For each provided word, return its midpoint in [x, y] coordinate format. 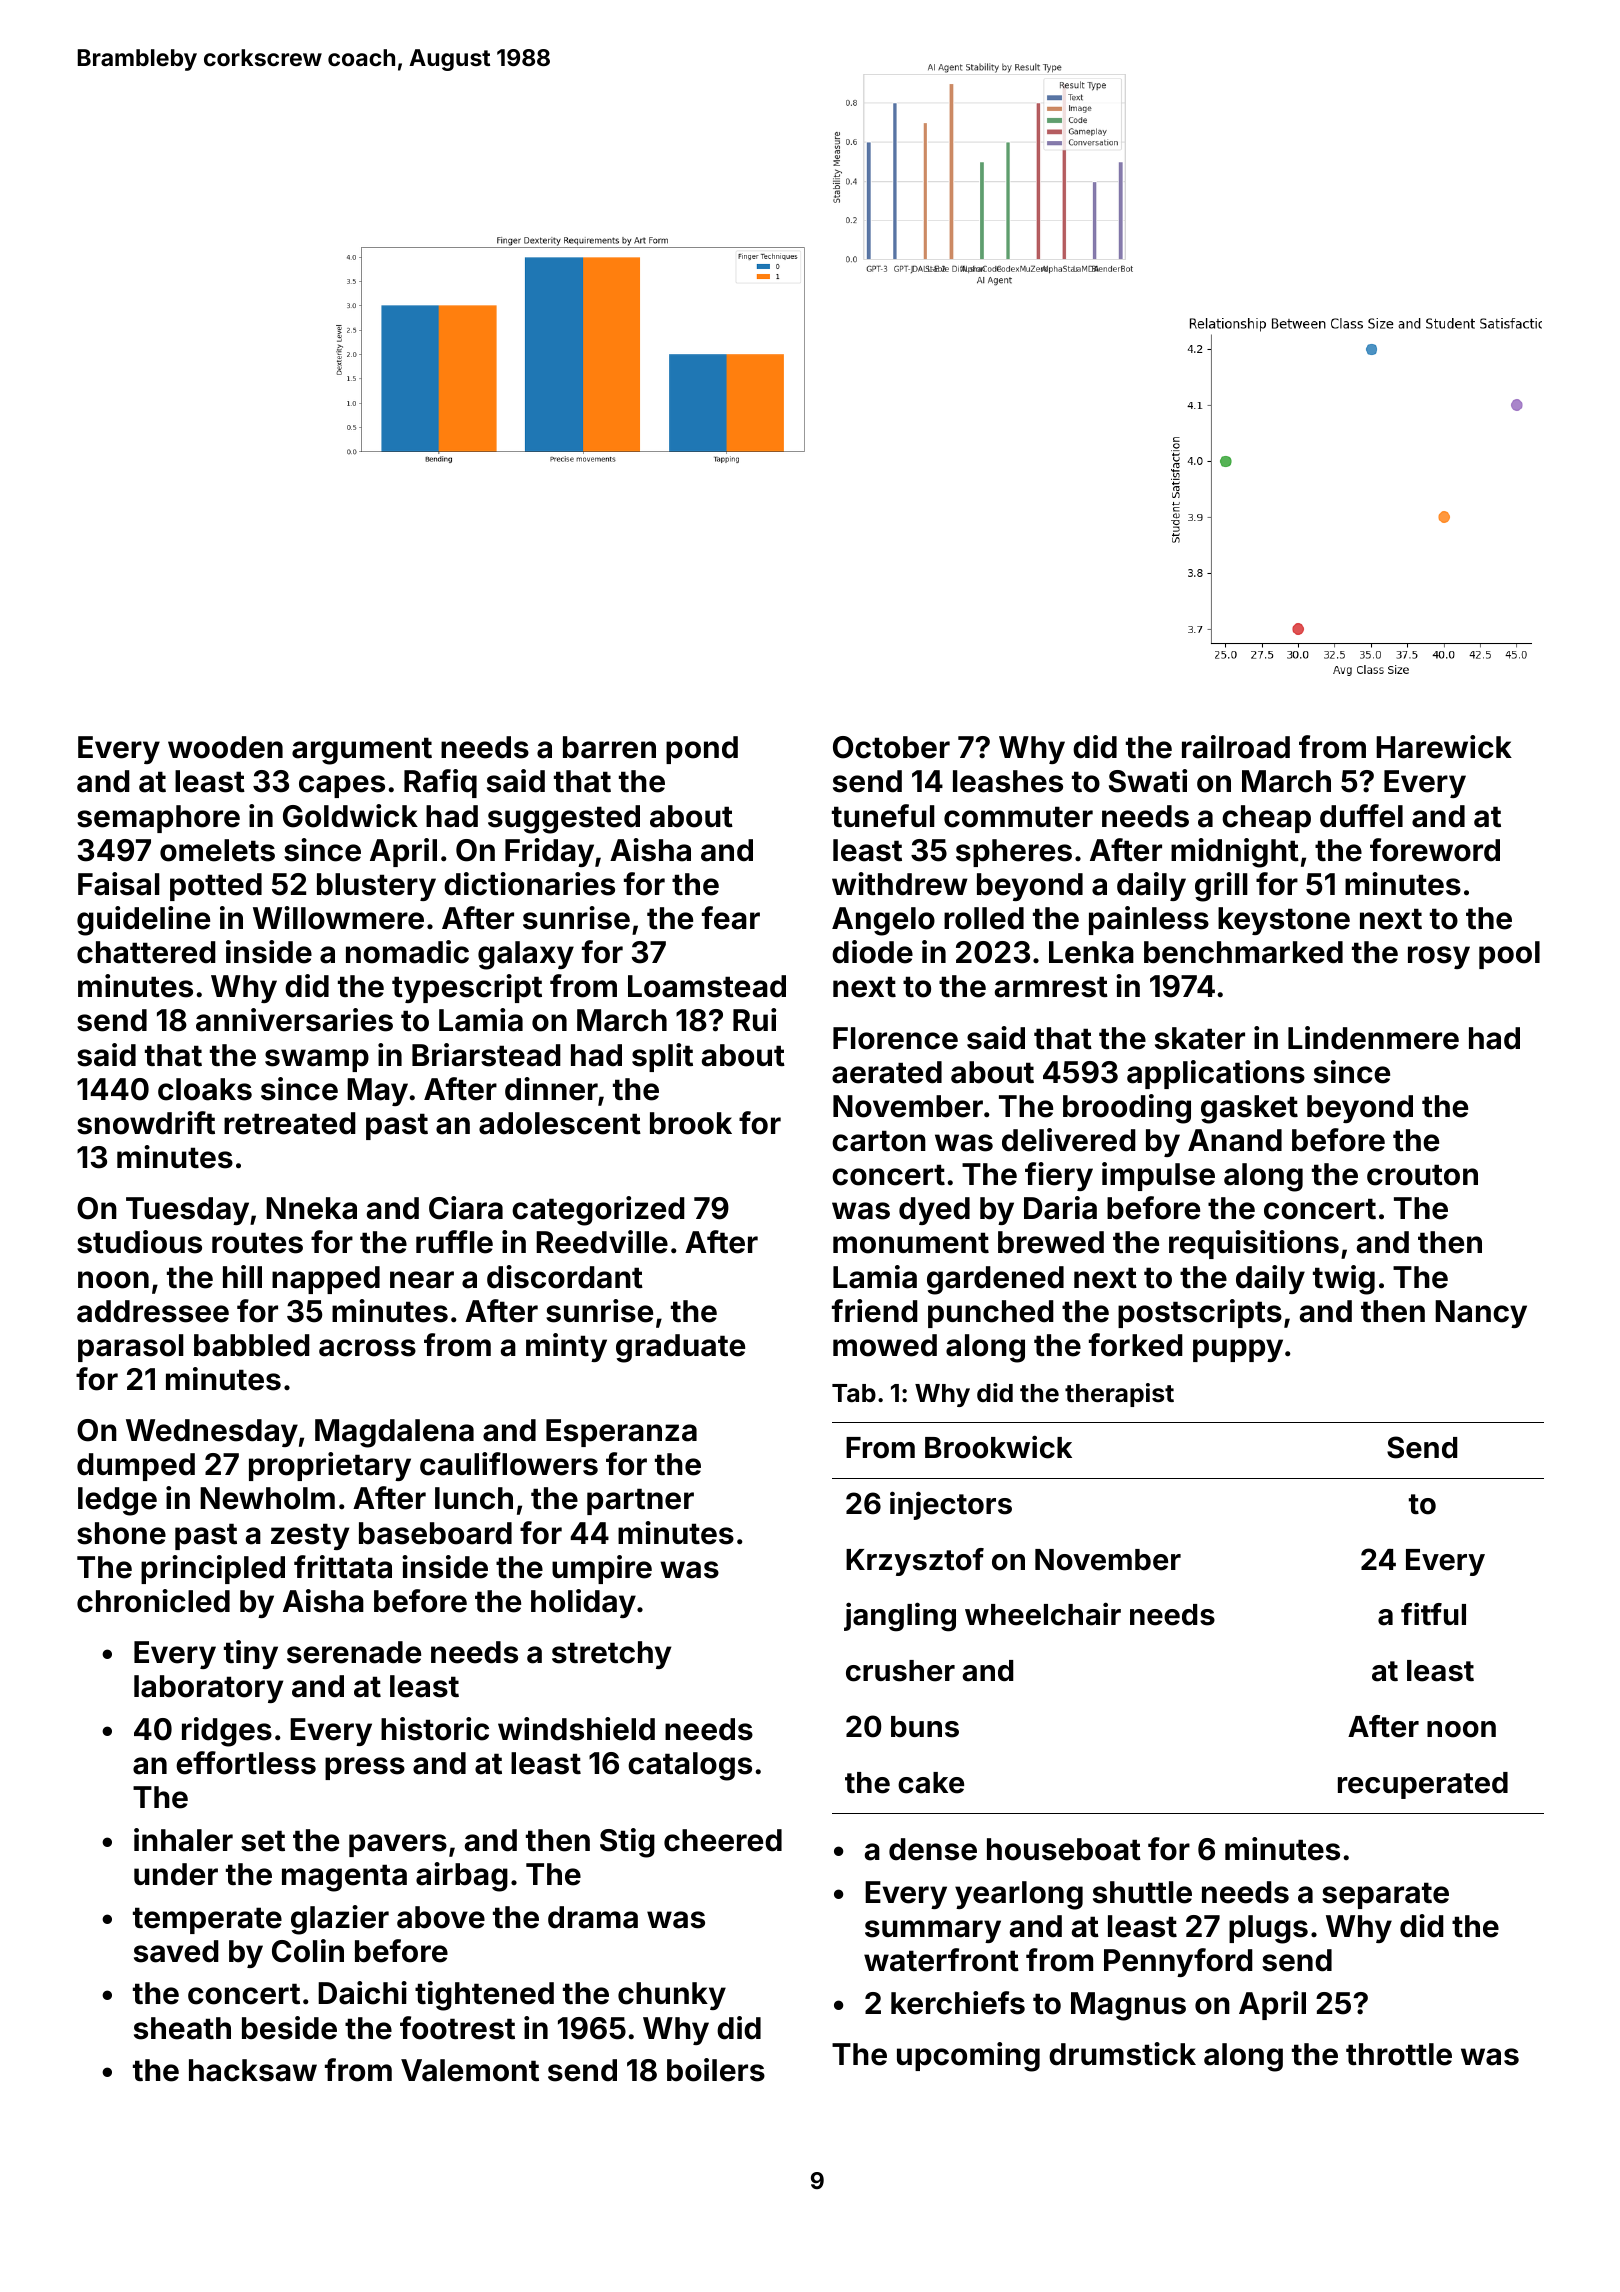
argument [362, 751]
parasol [131, 1348]
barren [609, 747]
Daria [1060, 1208]
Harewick [1444, 747]
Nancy [1481, 1314]
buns [925, 1727]
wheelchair [1043, 1614]
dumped [136, 1467]
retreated [290, 1123]
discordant [565, 1277]
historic [435, 1729]
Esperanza [621, 1433]
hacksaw [253, 2070]
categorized [598, 1211]
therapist [1119, 1395]
